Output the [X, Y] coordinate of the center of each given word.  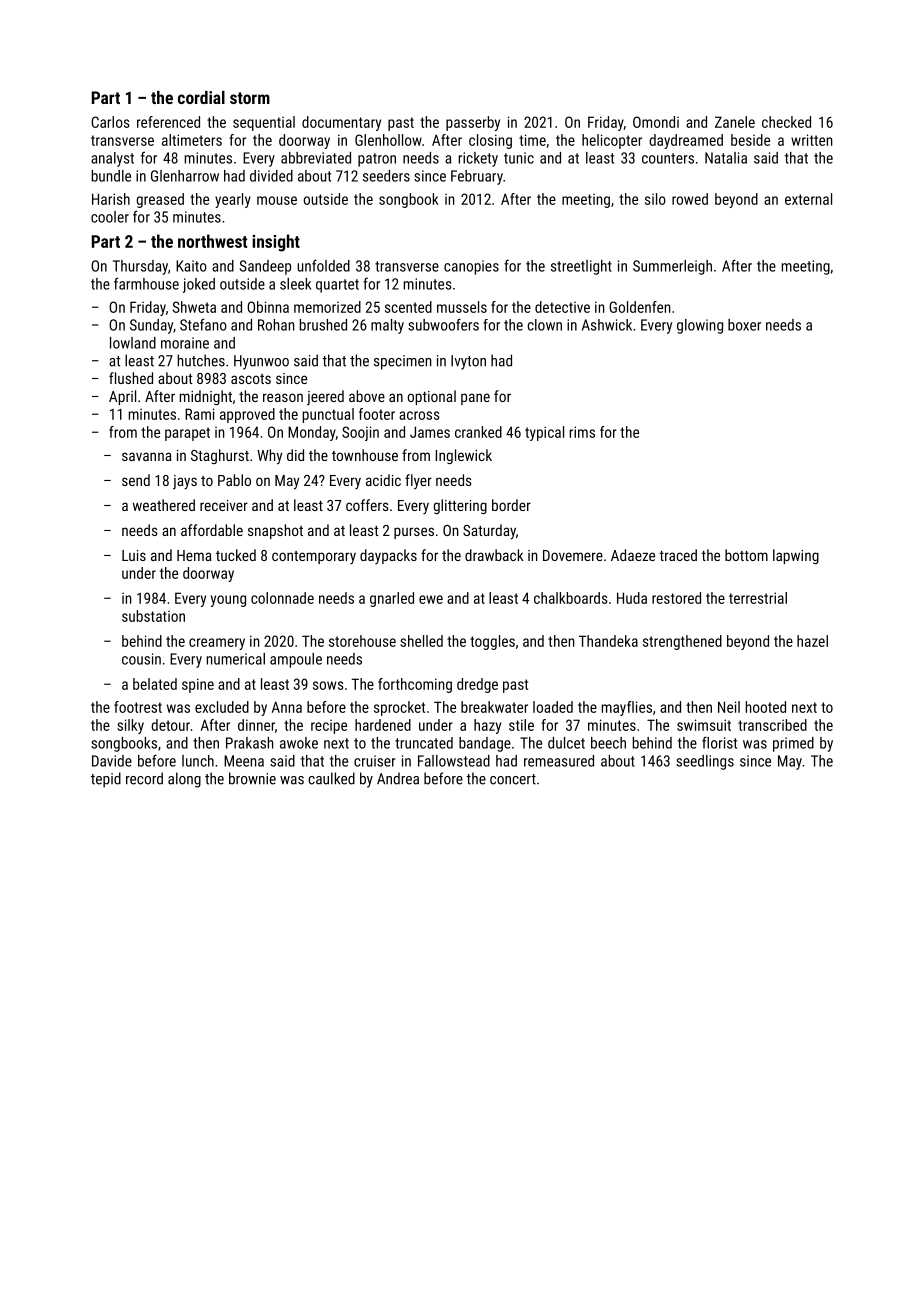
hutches [201, 360]
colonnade [282, 598]
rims [582, 432]
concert [513, 779]
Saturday [489, 532]
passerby [473, 123]
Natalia [726, 158]
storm [250, 98]
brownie [252, 778]
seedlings [705, 762]
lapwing [796, 556]
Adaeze [633, 555]
